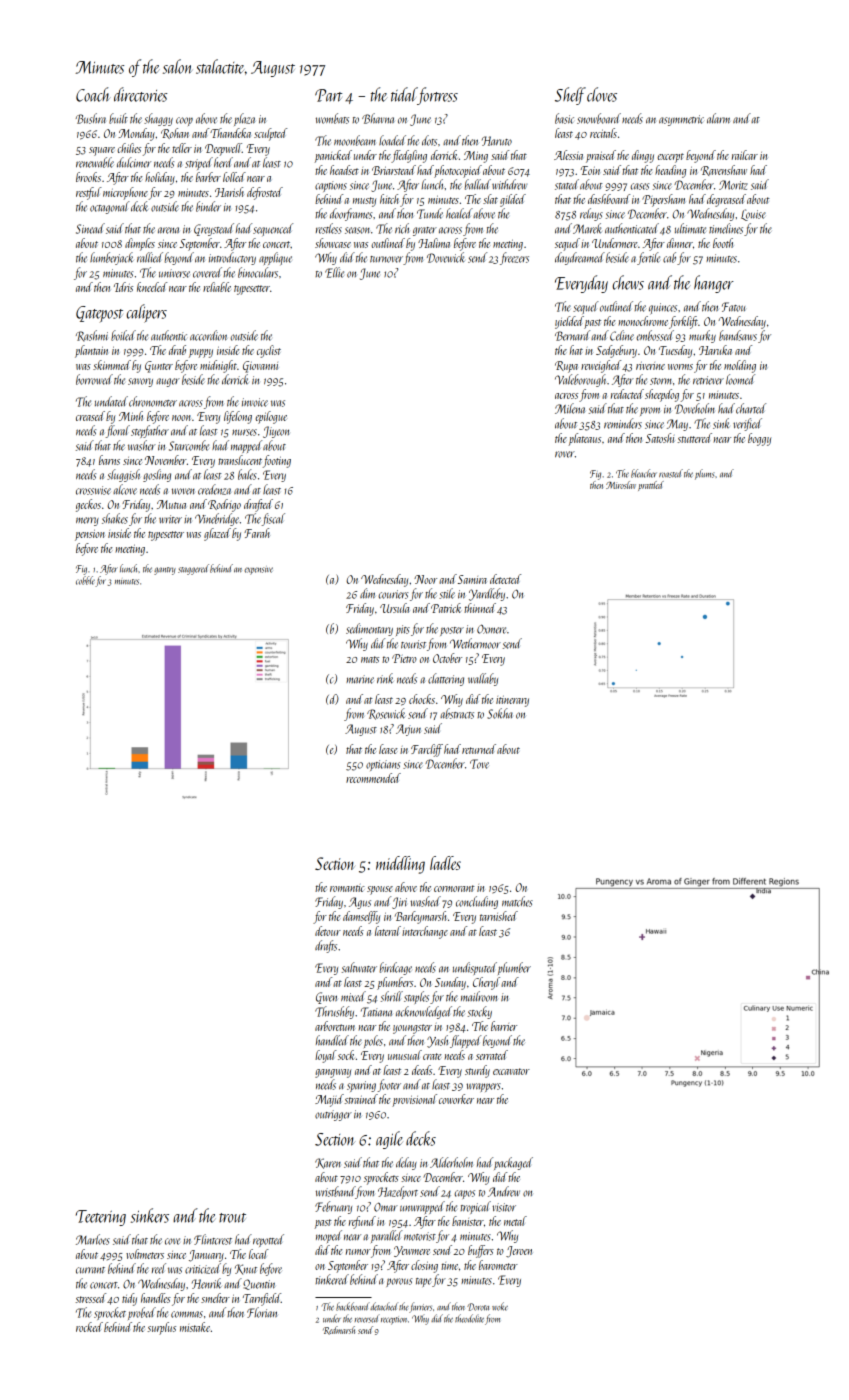 The height and width of the page is (1400, 849). What do you see at coordinates (479, 764) in the page?
I see `Tove` at bounding box center [479, 764].
